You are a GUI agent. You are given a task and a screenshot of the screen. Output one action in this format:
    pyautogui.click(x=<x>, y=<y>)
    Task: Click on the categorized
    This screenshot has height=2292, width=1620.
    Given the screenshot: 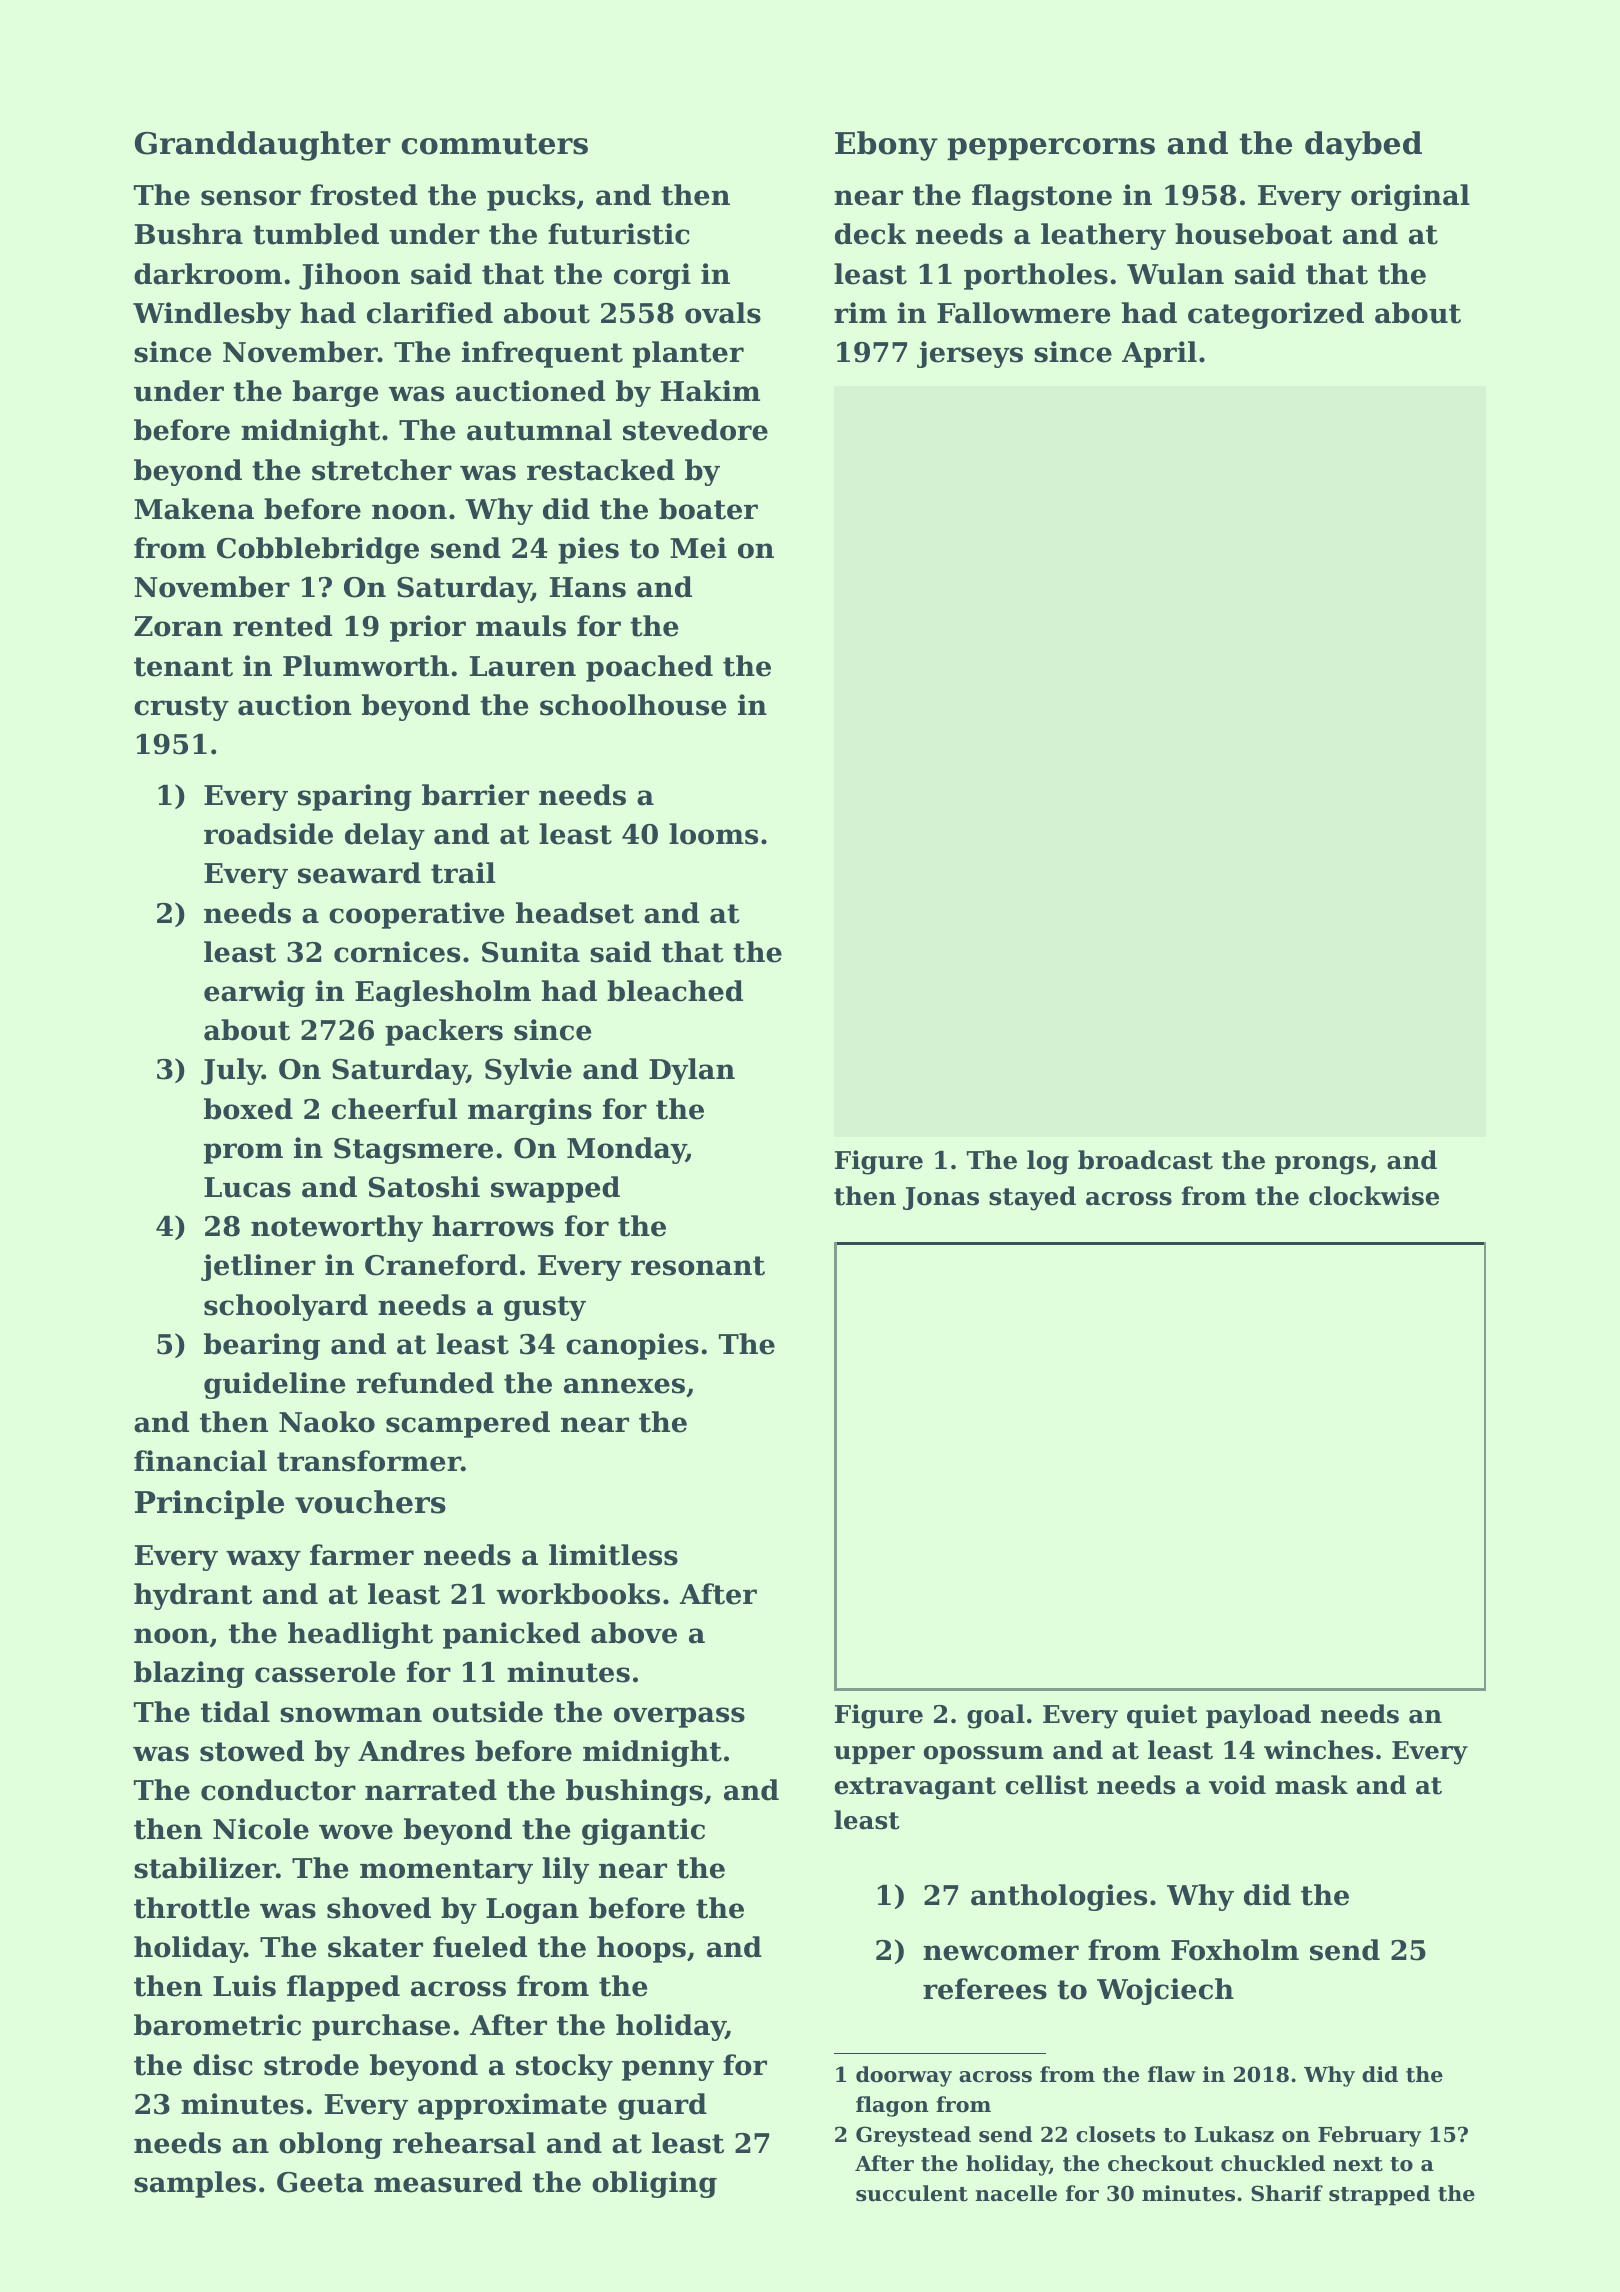 What is the action you would take?
    pyautogui.click(x=1276, y=315)
